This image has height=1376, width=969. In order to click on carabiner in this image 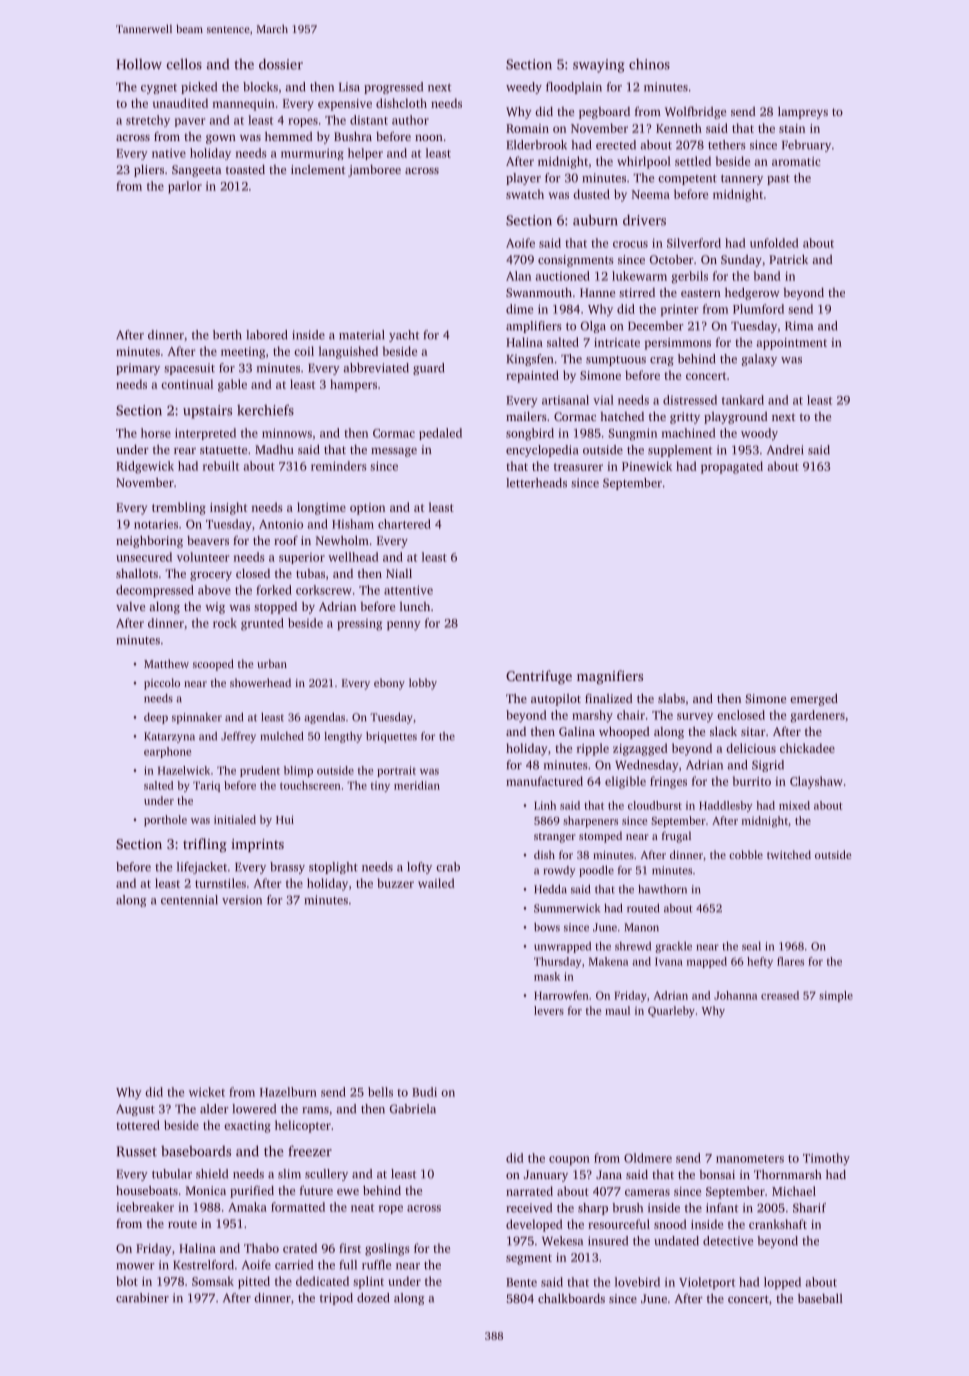, I will do `click(142, 1298)`.
